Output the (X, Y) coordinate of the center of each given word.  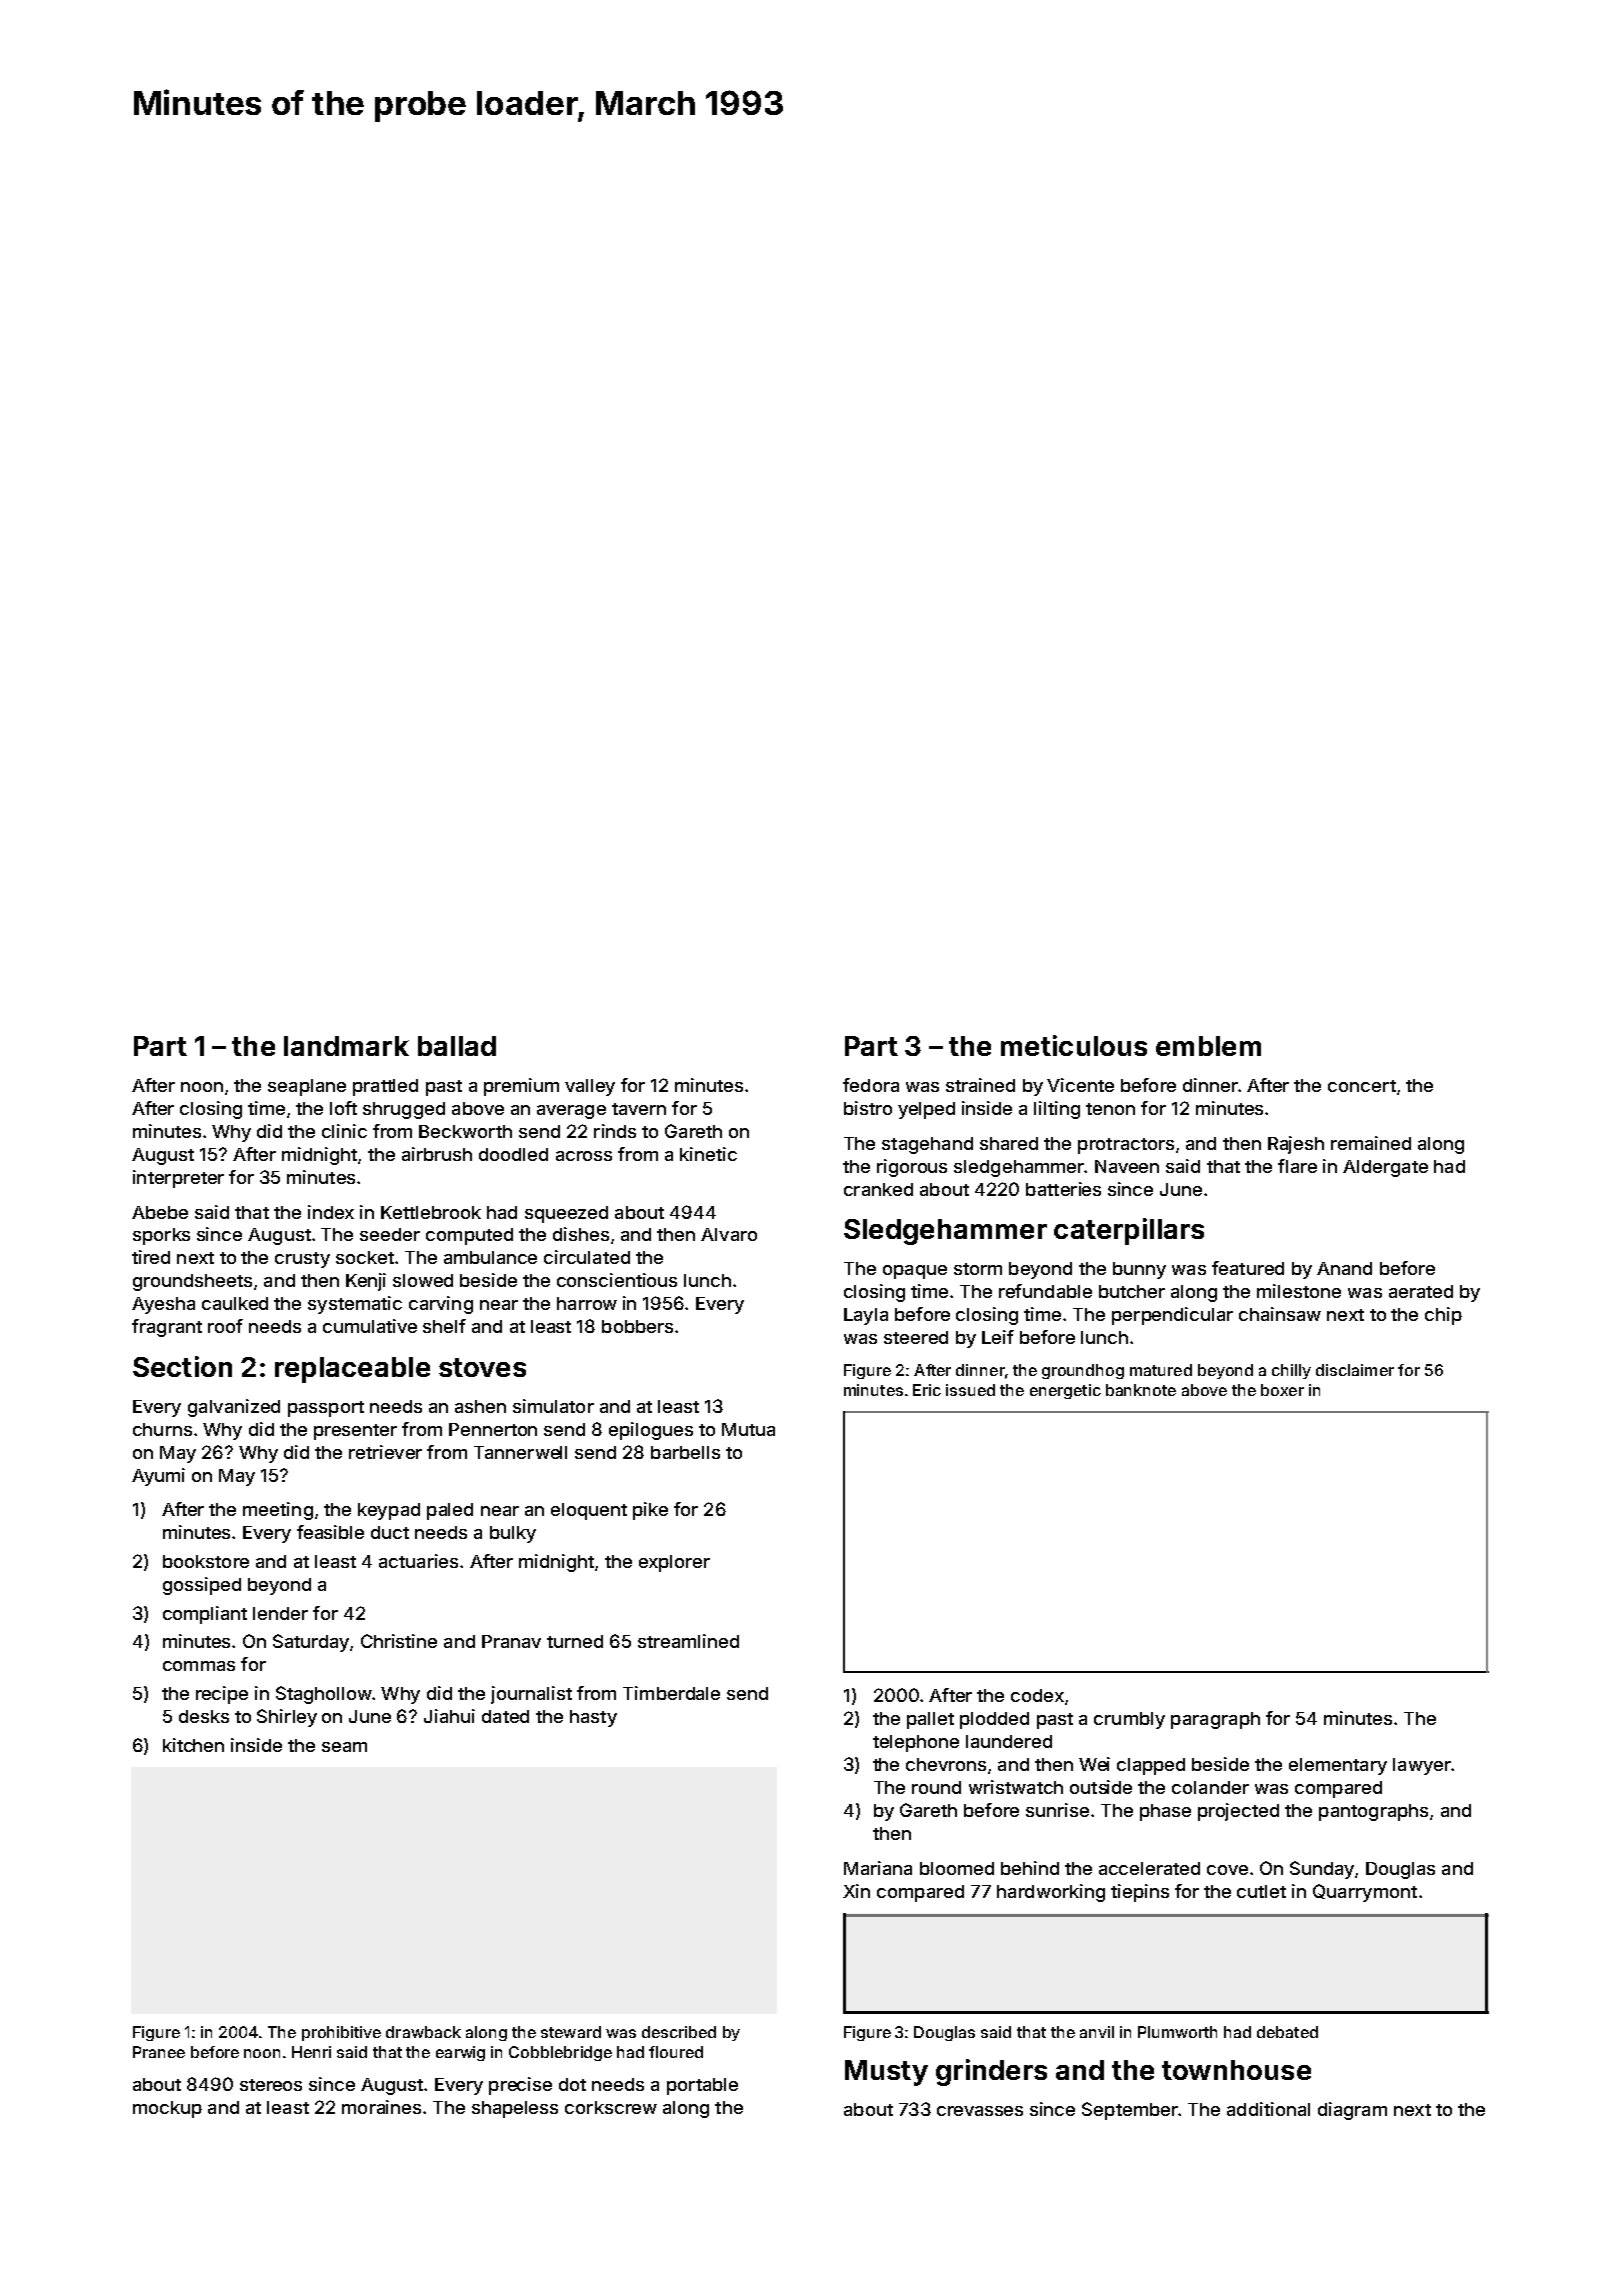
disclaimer (1355, 1370)
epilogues (651, 1431)
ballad (457, 1046)
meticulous (1074, 1045)
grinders (991, 2072)
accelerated (1149, 1868)
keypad (389, 1511)
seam (344, 1747)
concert (1362, 1086)
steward (571, 2032)
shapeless (515, 2109)
